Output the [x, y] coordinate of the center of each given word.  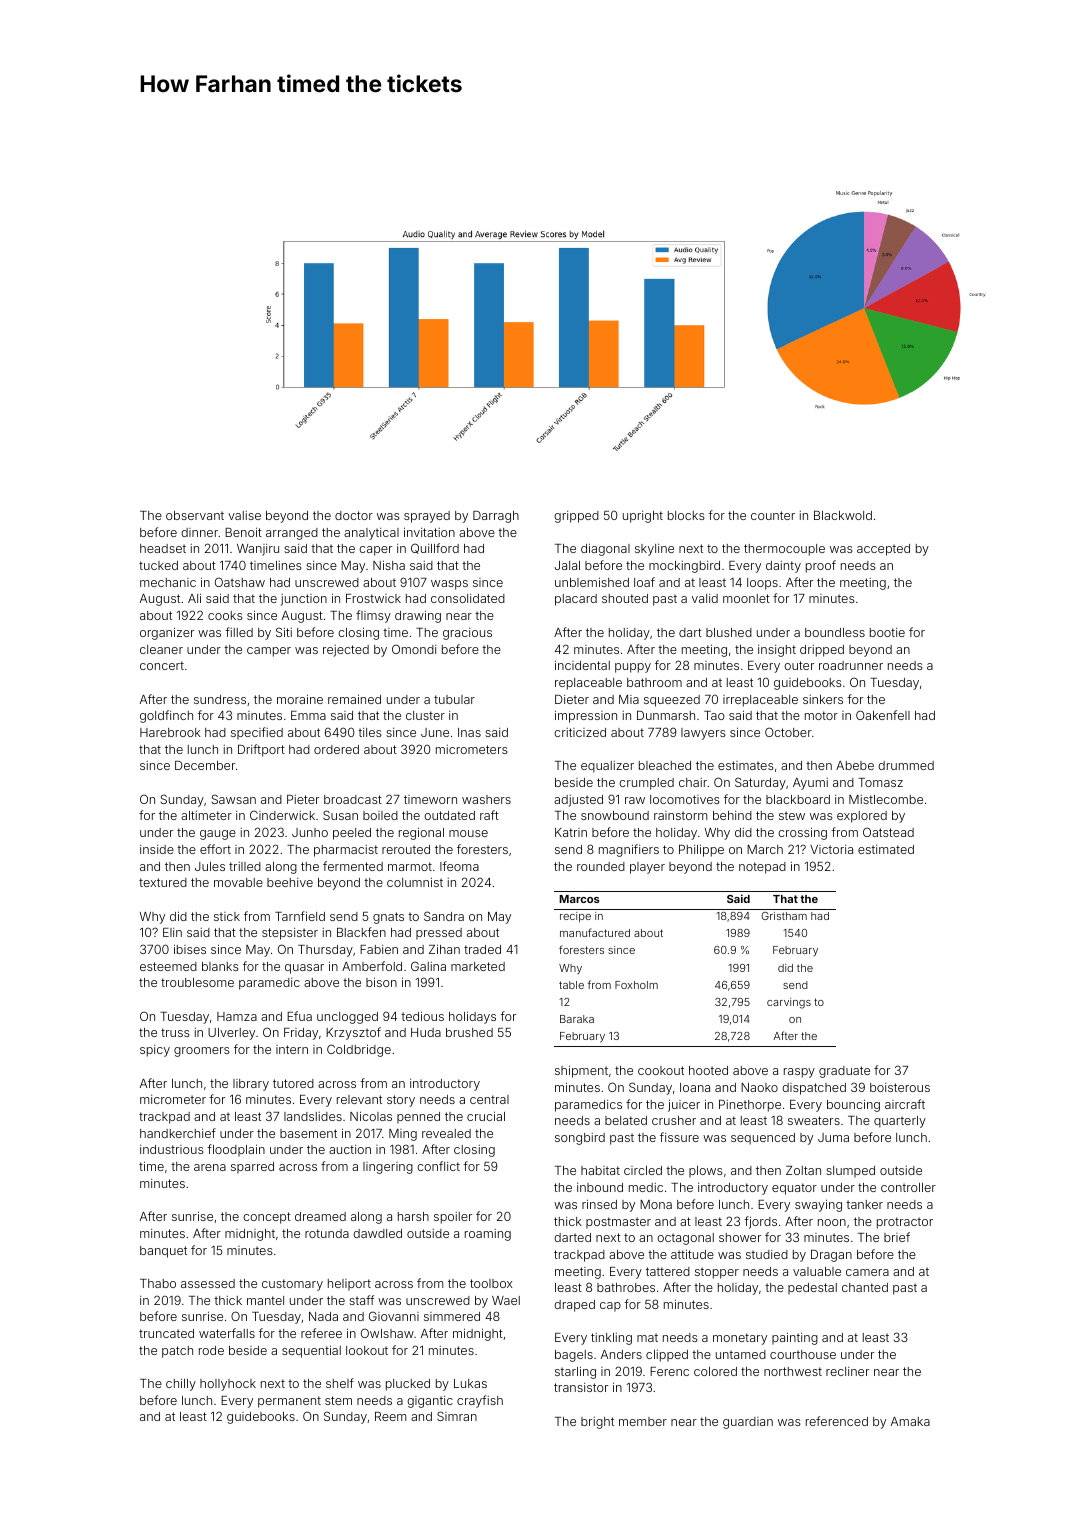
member [643, 1421]
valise [244, 515]
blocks [686, 515]
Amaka [910, 1421]
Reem [390, 1416]
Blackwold [843, 515]
